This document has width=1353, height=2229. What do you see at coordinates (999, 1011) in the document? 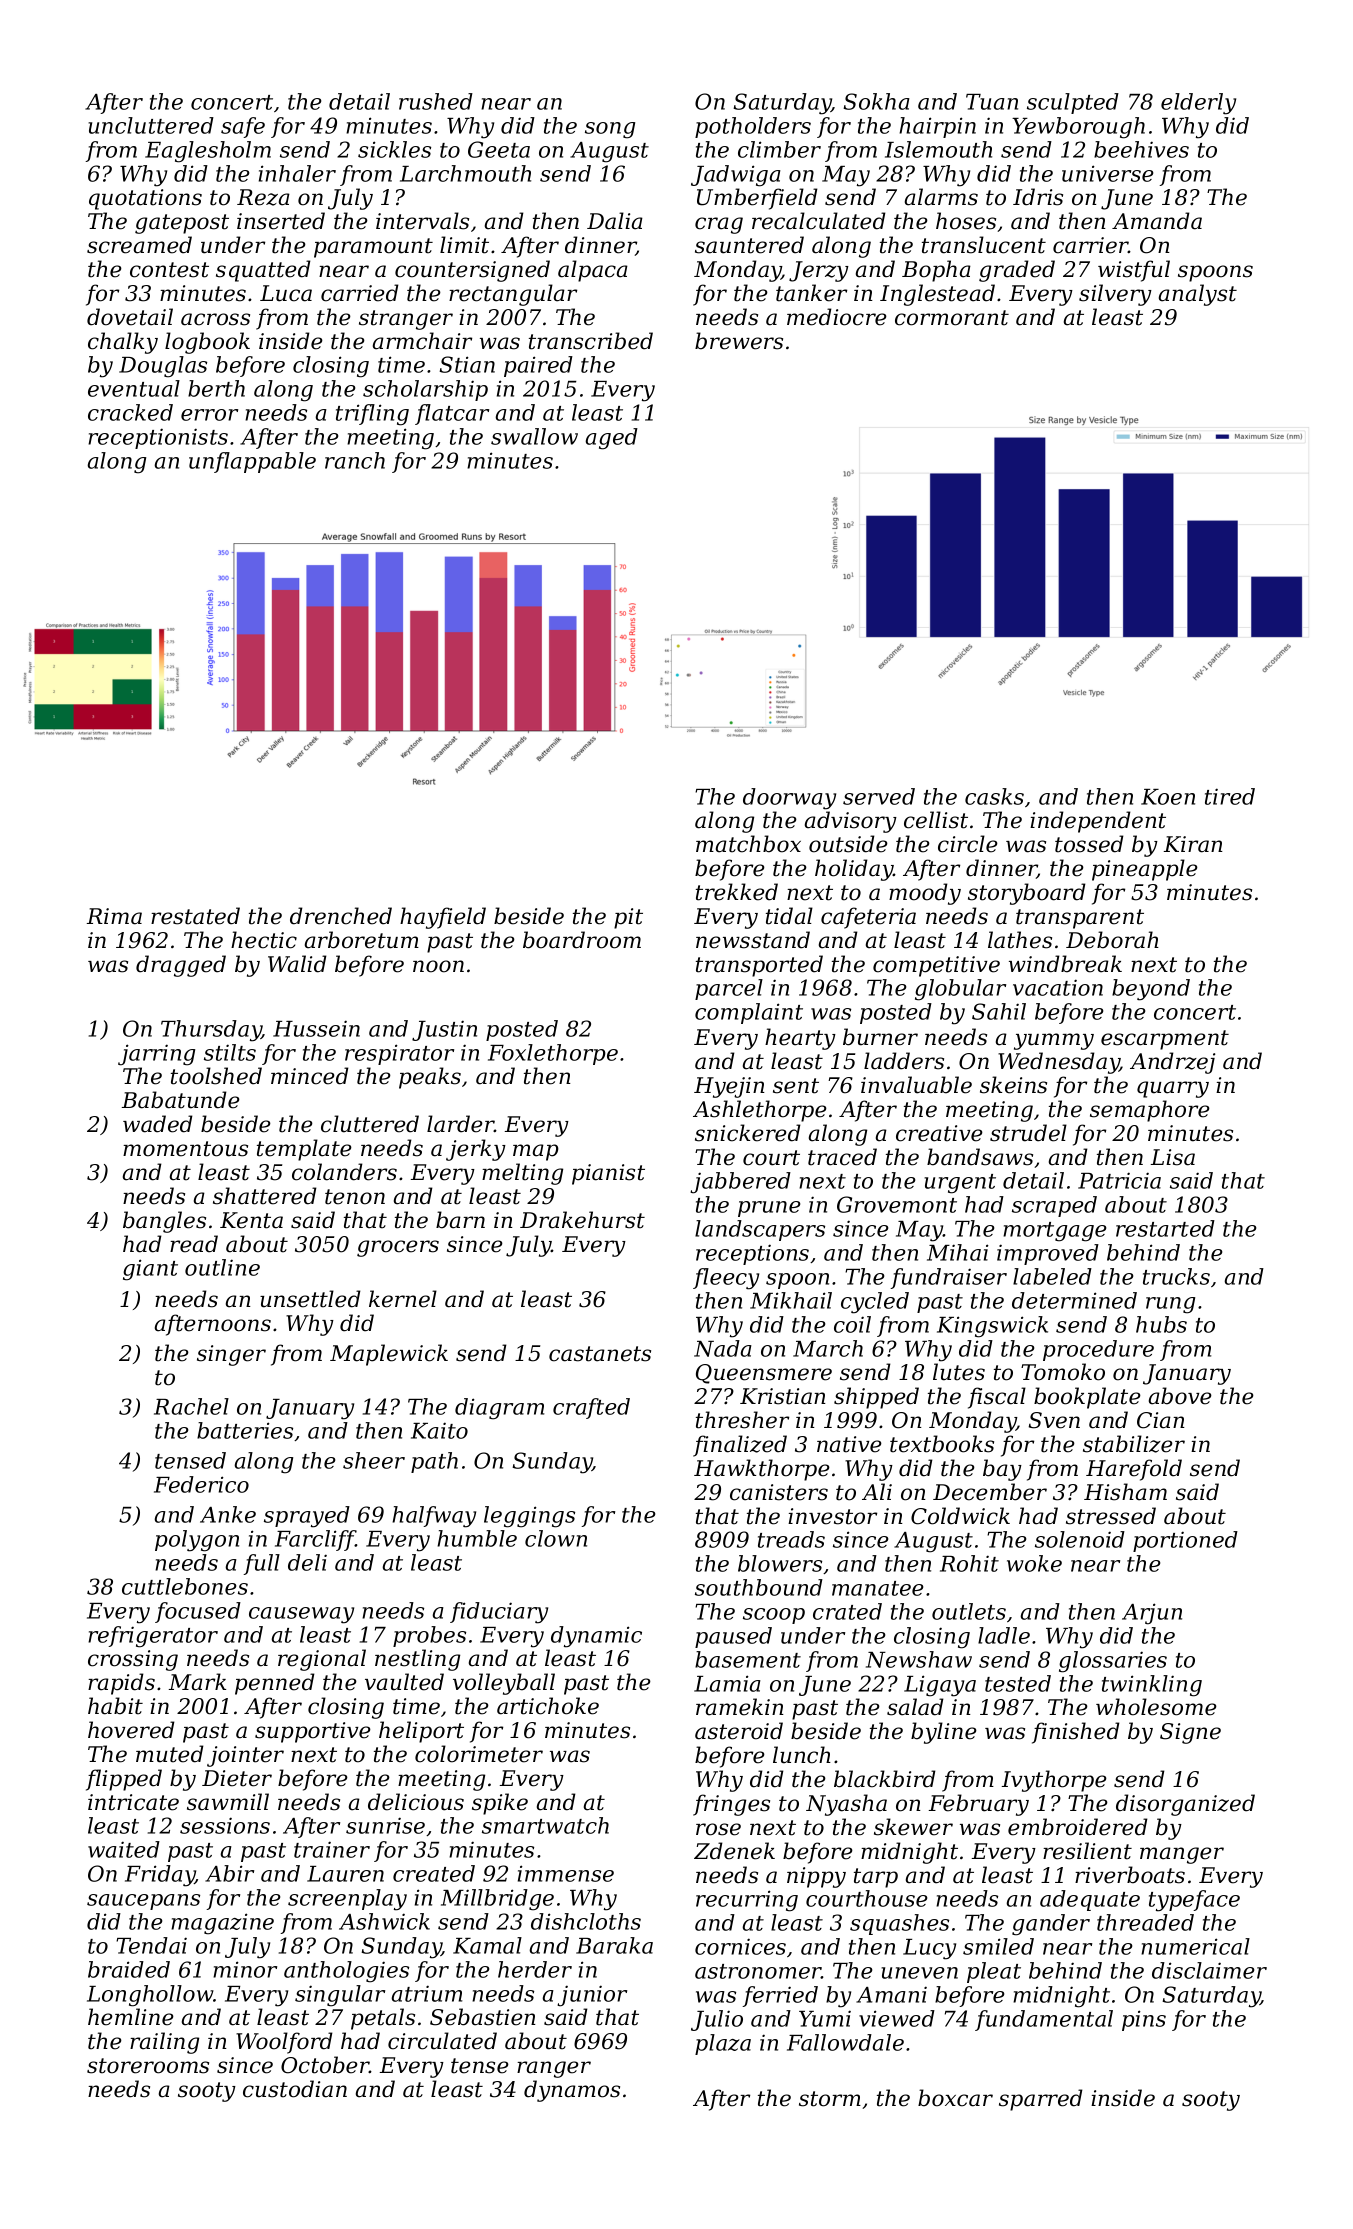
I see `Sahil` at bounding box center [999, 1011].
